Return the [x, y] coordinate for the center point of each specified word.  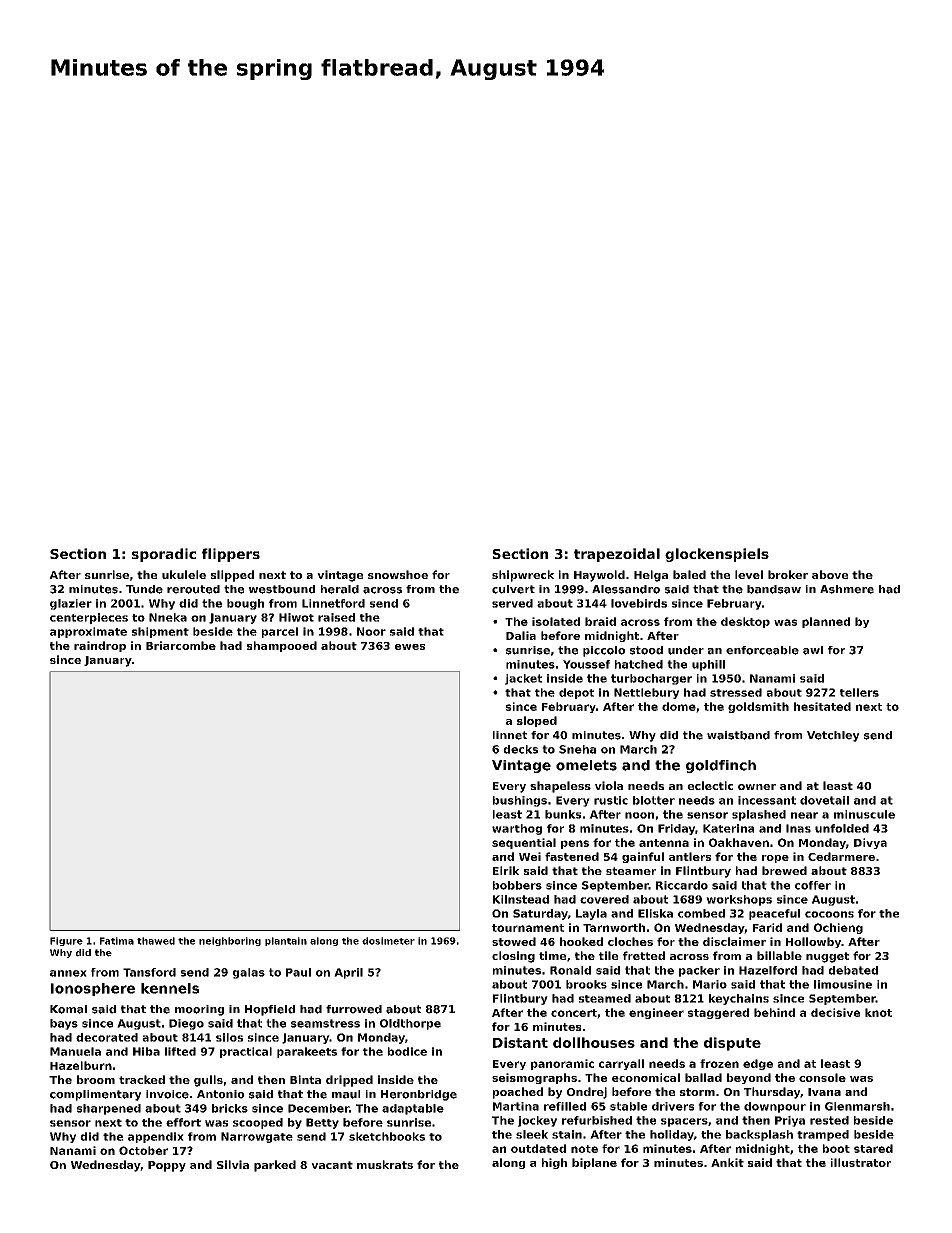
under [686, 650]
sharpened [109, 1109]
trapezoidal [617, 555]
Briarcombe [181, 645]
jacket [523, 679]
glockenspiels [717, 555]
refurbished [597, 1120]
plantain [286, 941]
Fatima [117, 941]
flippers [231, 555]
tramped [823, 1135]
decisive [835, 1012]
